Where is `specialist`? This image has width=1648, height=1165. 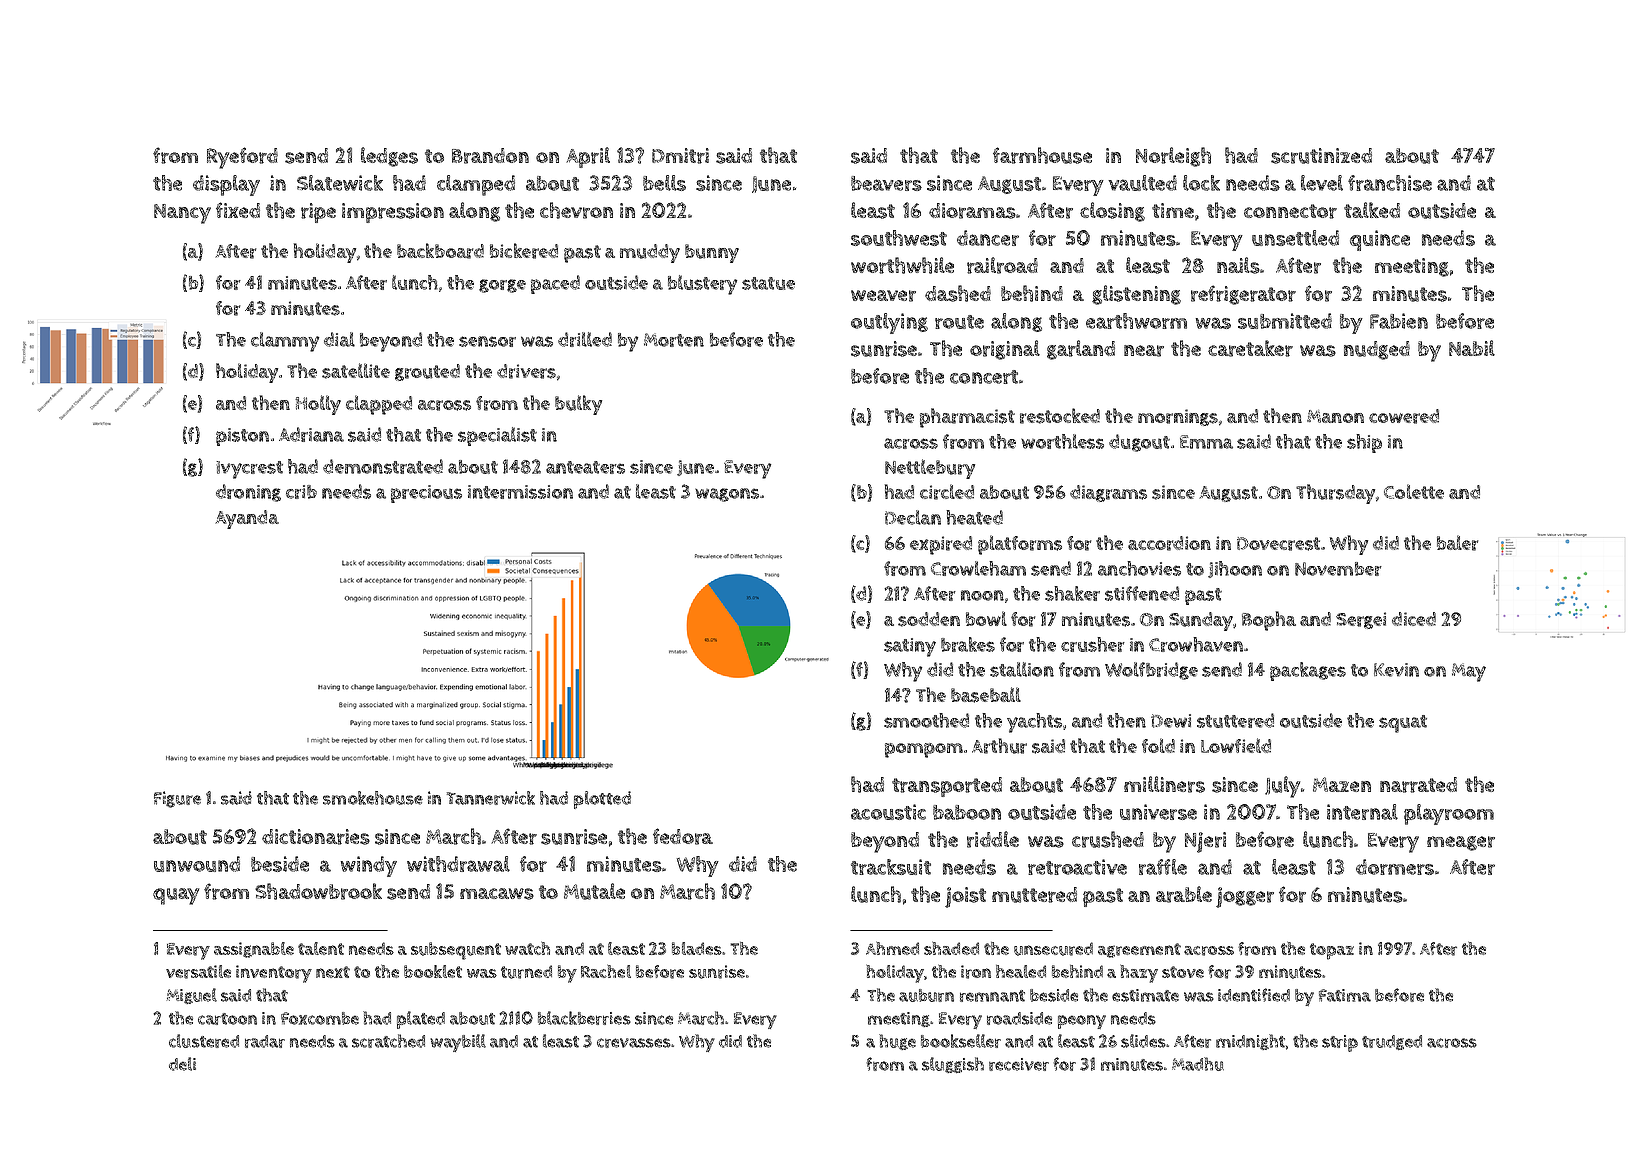 specialist is located at coordinates (497, 436).
